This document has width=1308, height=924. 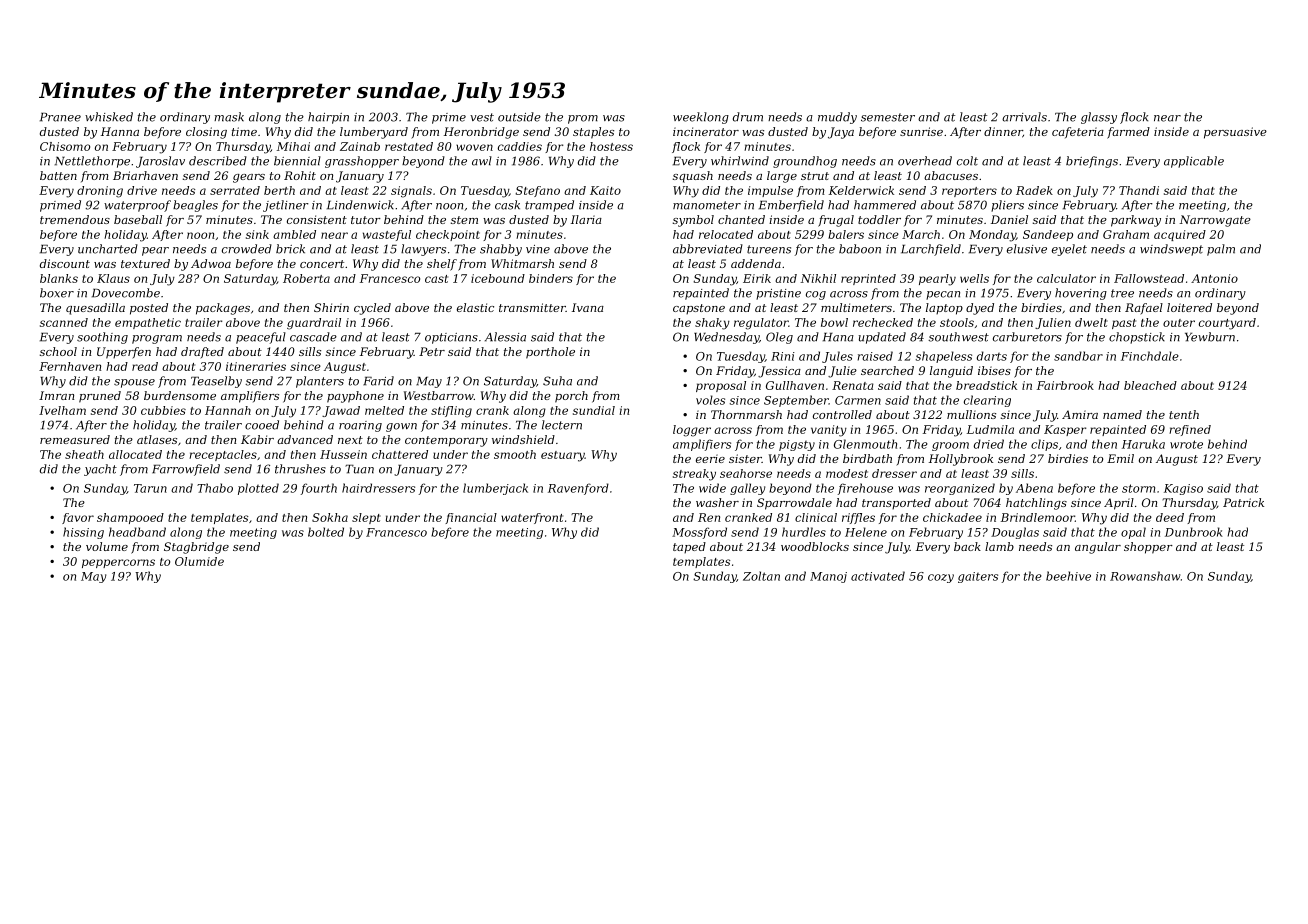 I want to click on pristine, so click(x=778, y=294).
